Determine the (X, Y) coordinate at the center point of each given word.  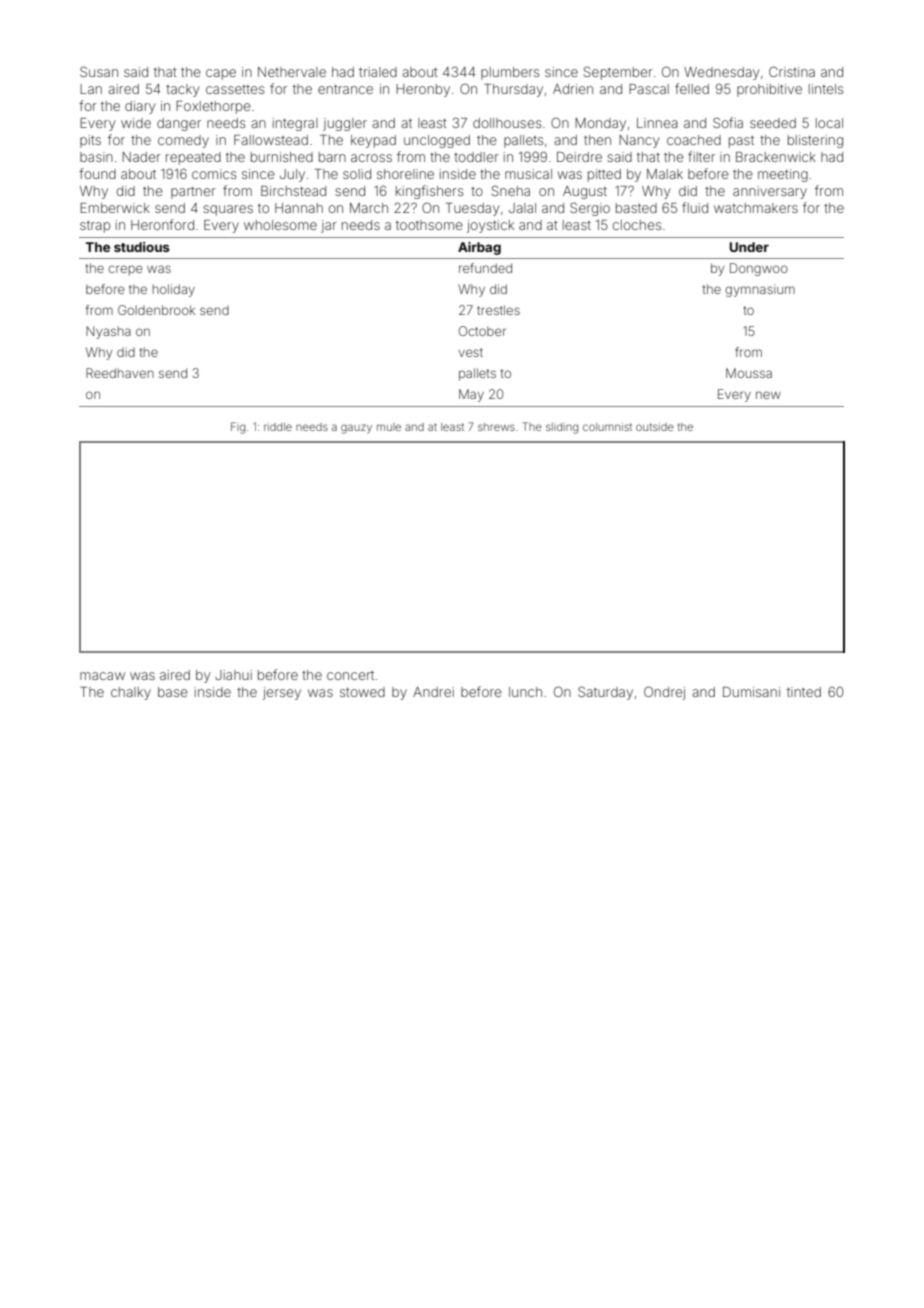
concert (350, 675)
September (618, 73)
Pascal (649, 89)
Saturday (605, 693)
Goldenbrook (156, 310)
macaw (102, 676)
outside (655, 427)
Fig (238, 428)
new (768, 395)
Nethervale (292, 72)
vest (470, 352)
